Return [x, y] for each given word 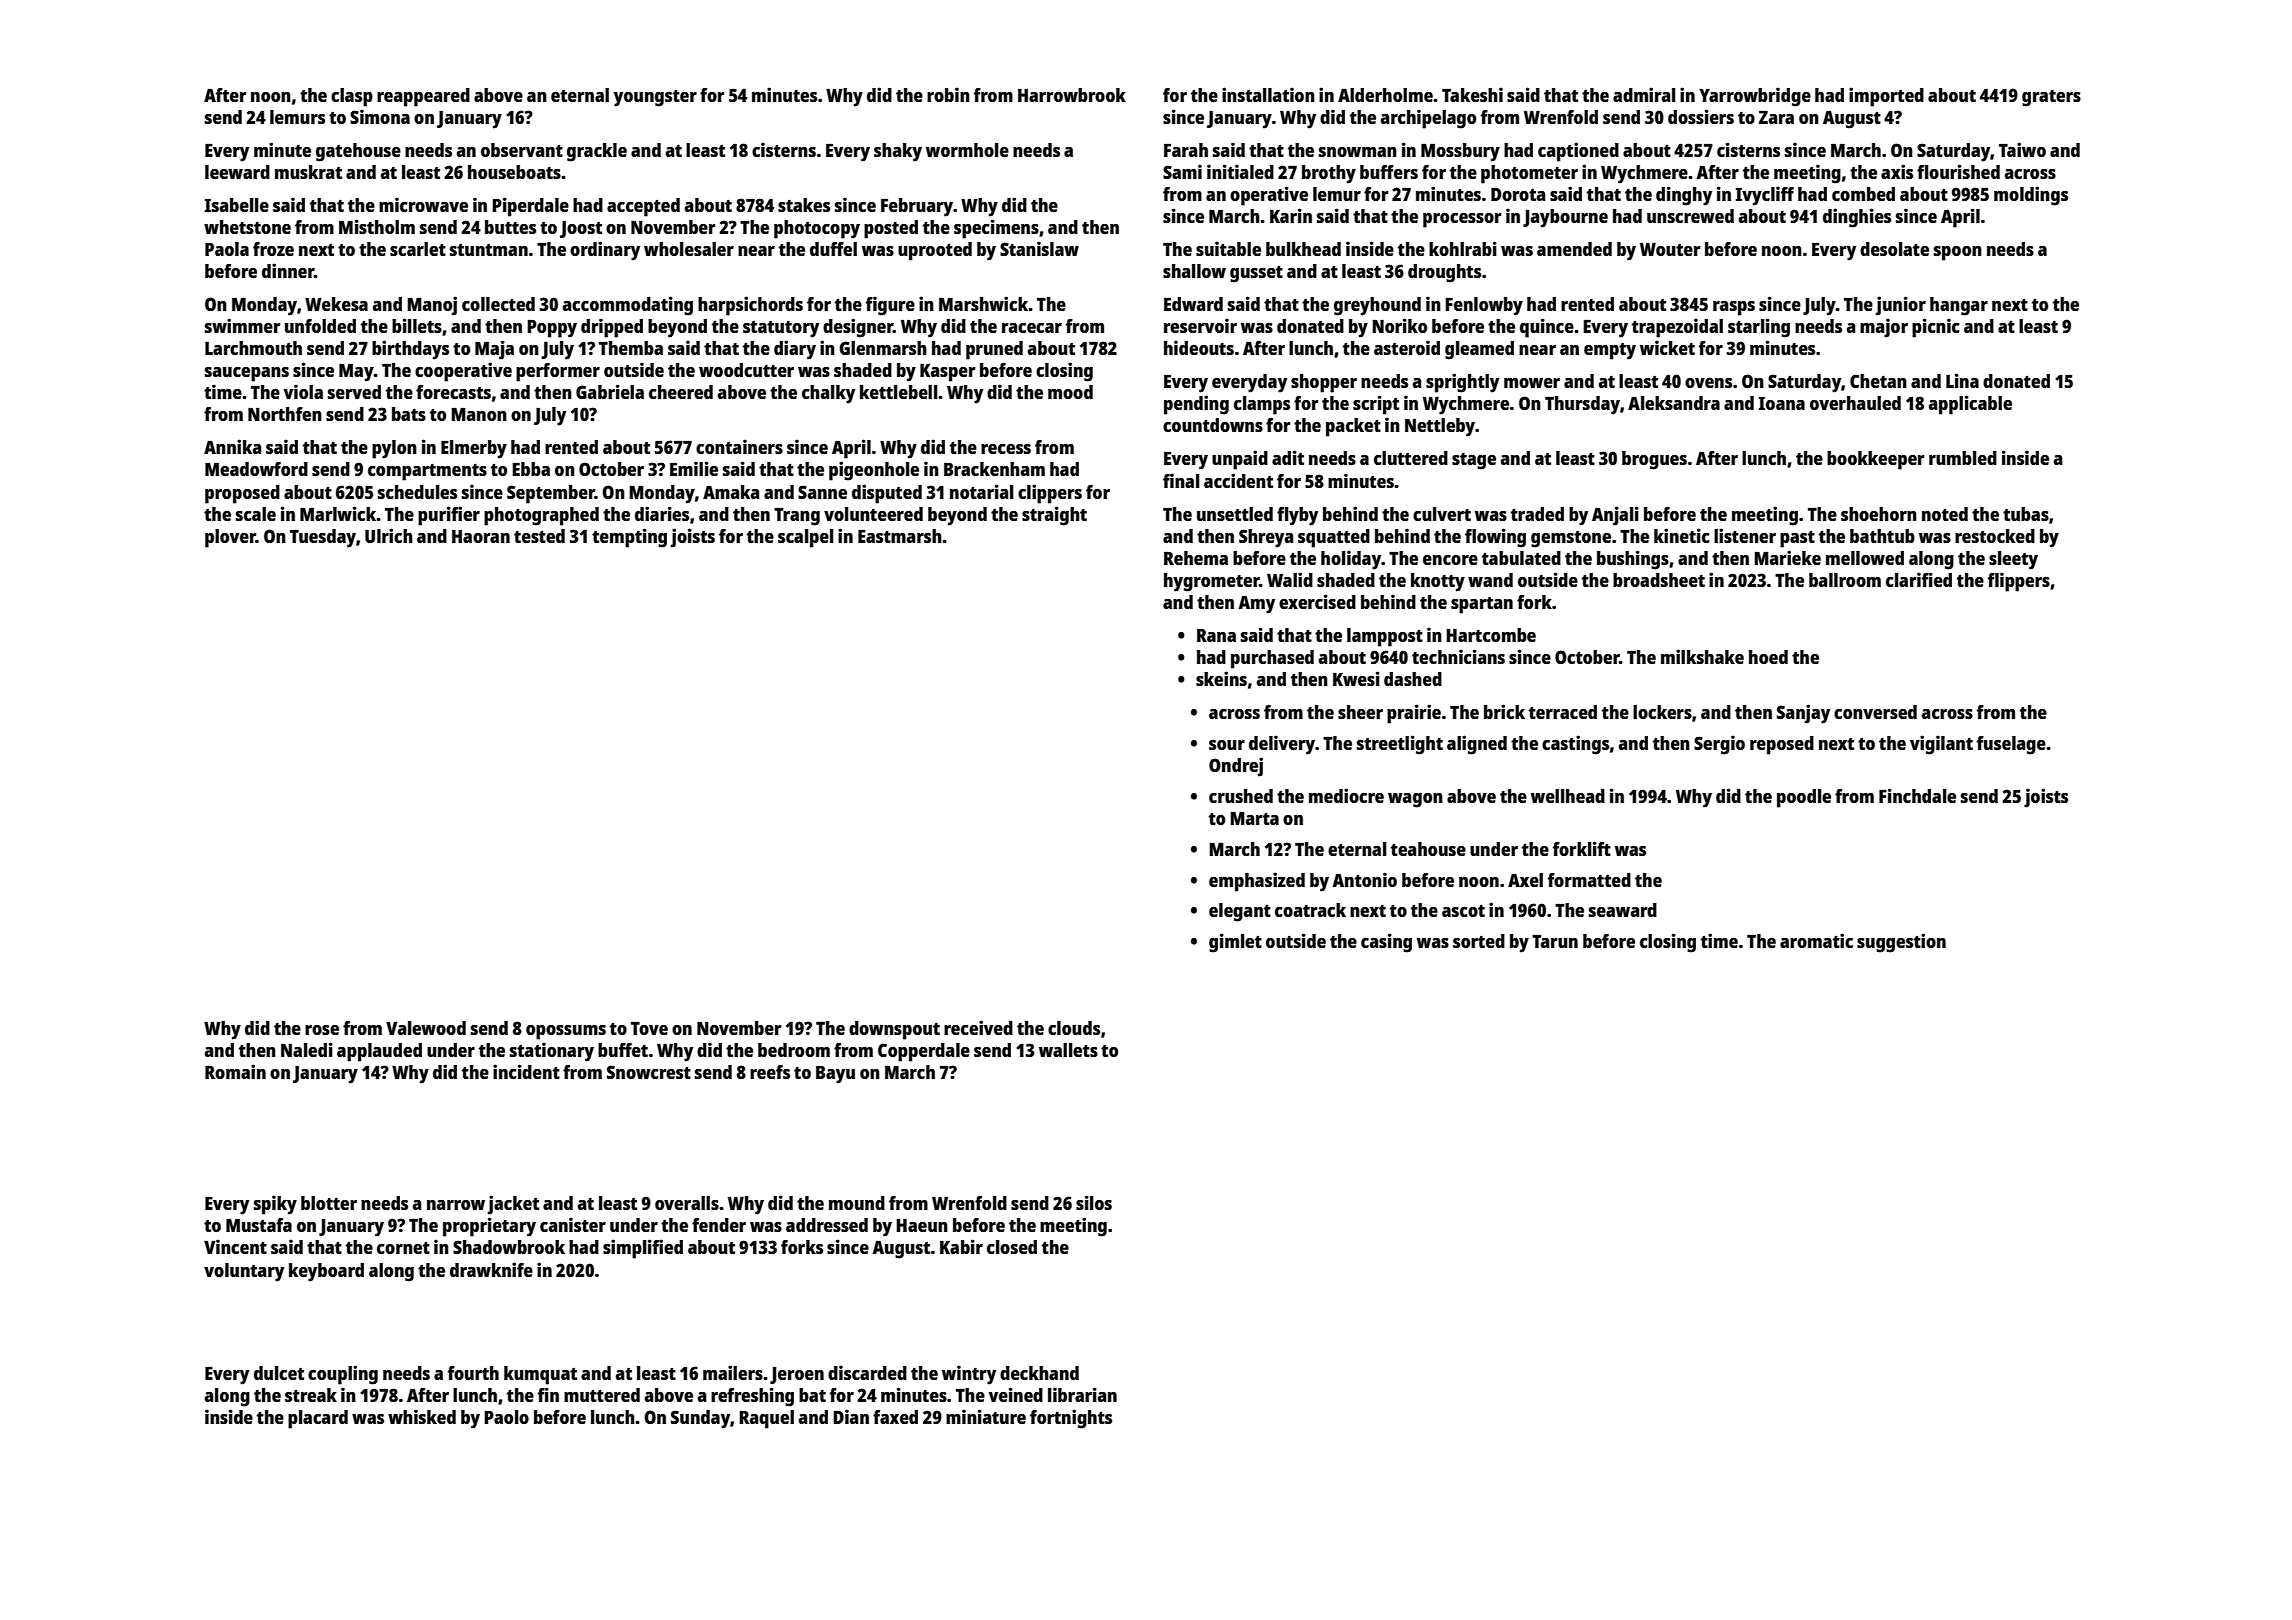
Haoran [481, 536]
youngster [655, 98]
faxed [895, 1417]
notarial [982, 491]
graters [2051, 98]
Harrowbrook [1072, 95]
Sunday [700, 1419]
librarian [1082, 1394]
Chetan [1878, 381]
